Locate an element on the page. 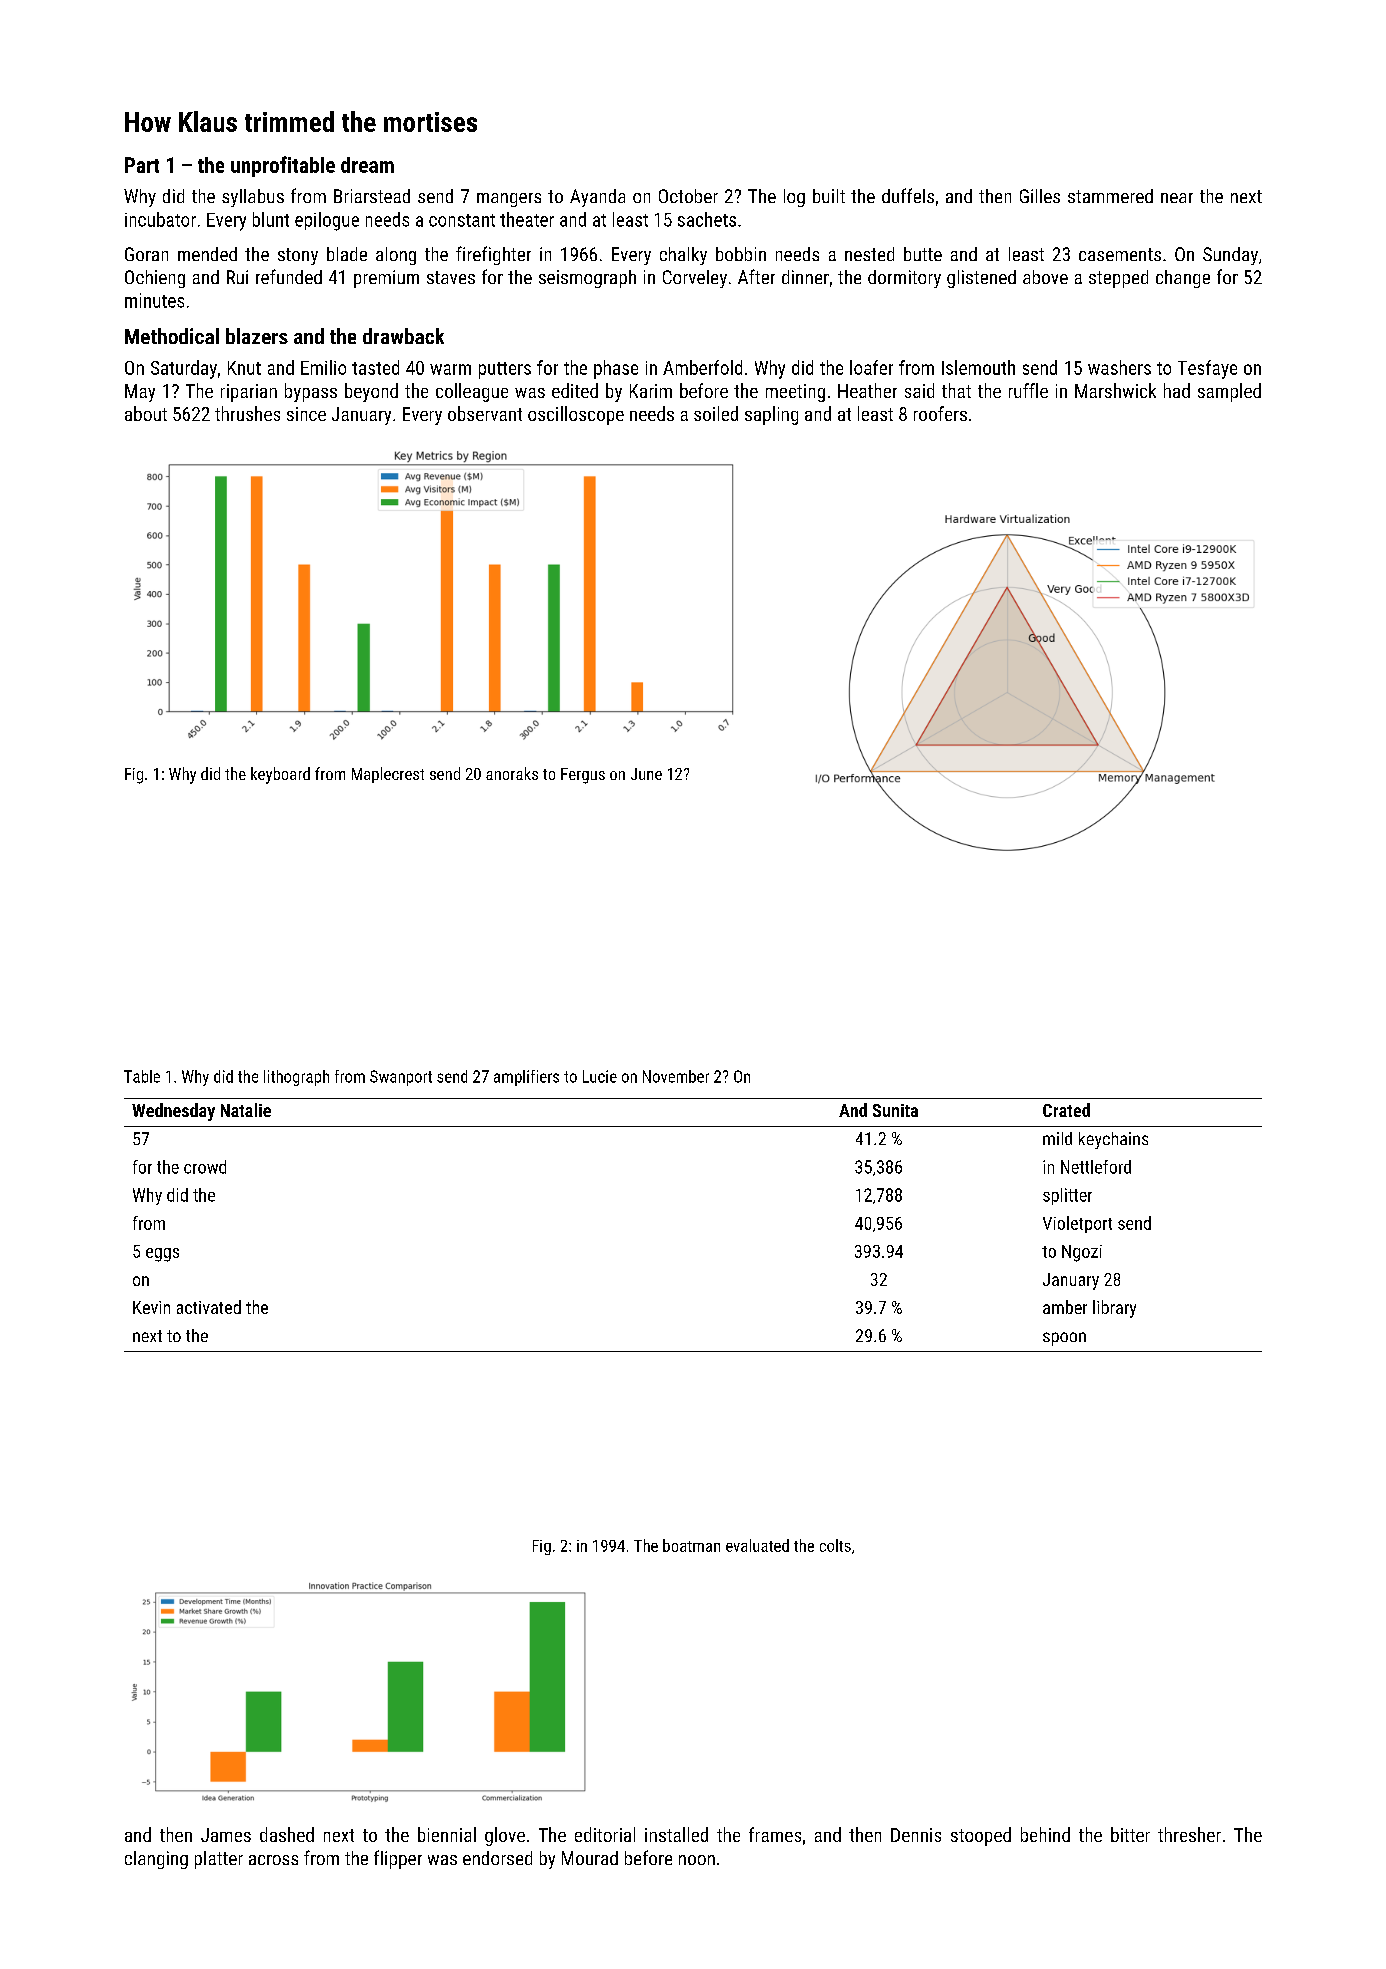 The width and height of the image is (1386, 1969). Lucie is located at coordinates (600, 1076).
